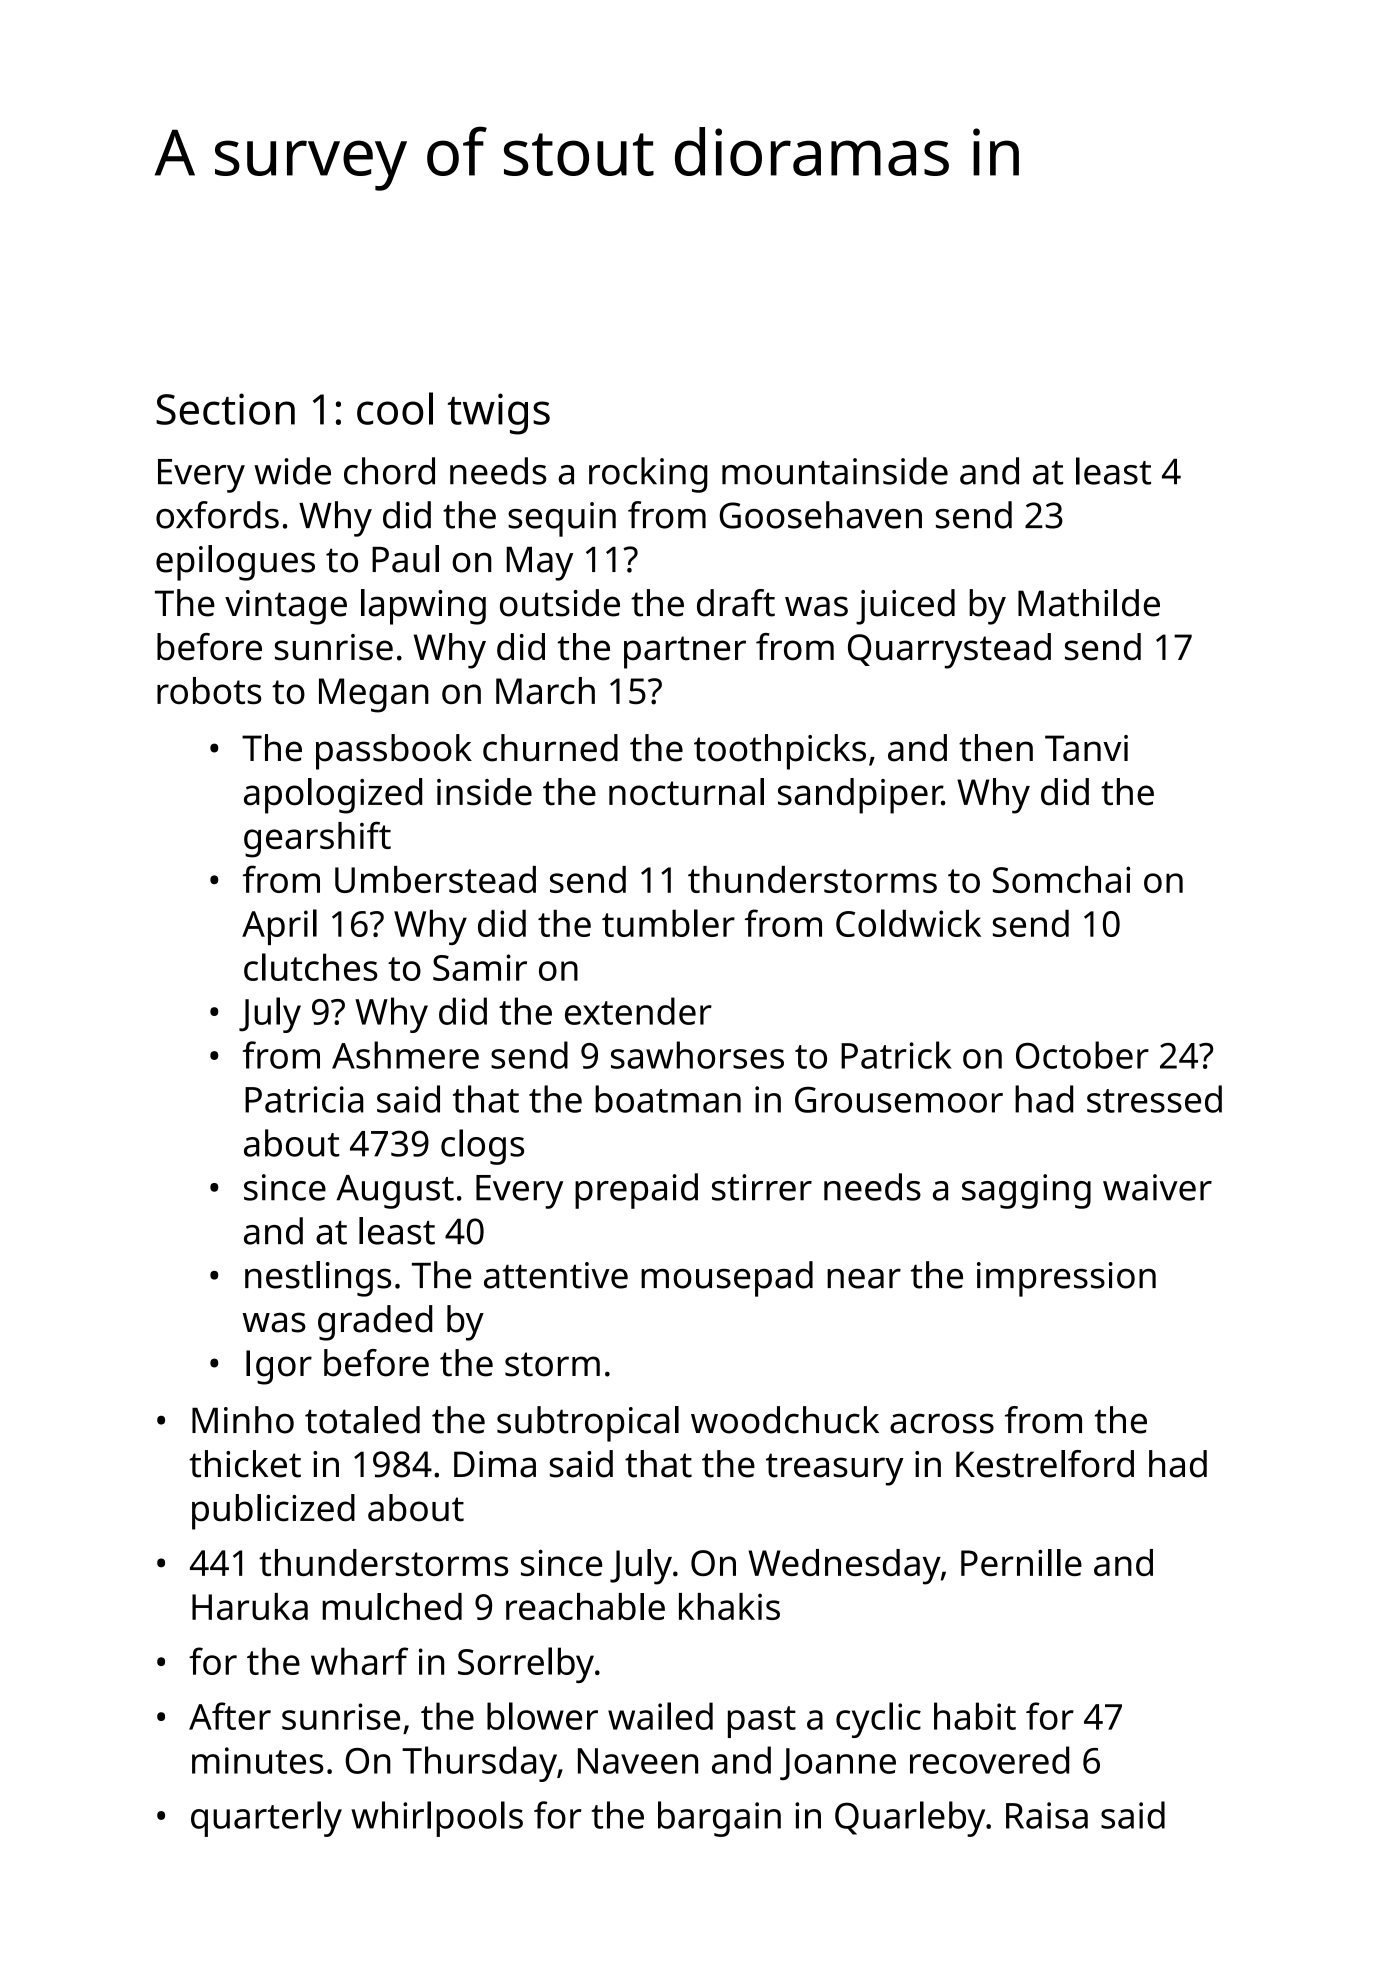 This document has width=1386, height=1969. Describe the element at coordinates (762, 1187) in the document. I see `stirrer` at that location.
